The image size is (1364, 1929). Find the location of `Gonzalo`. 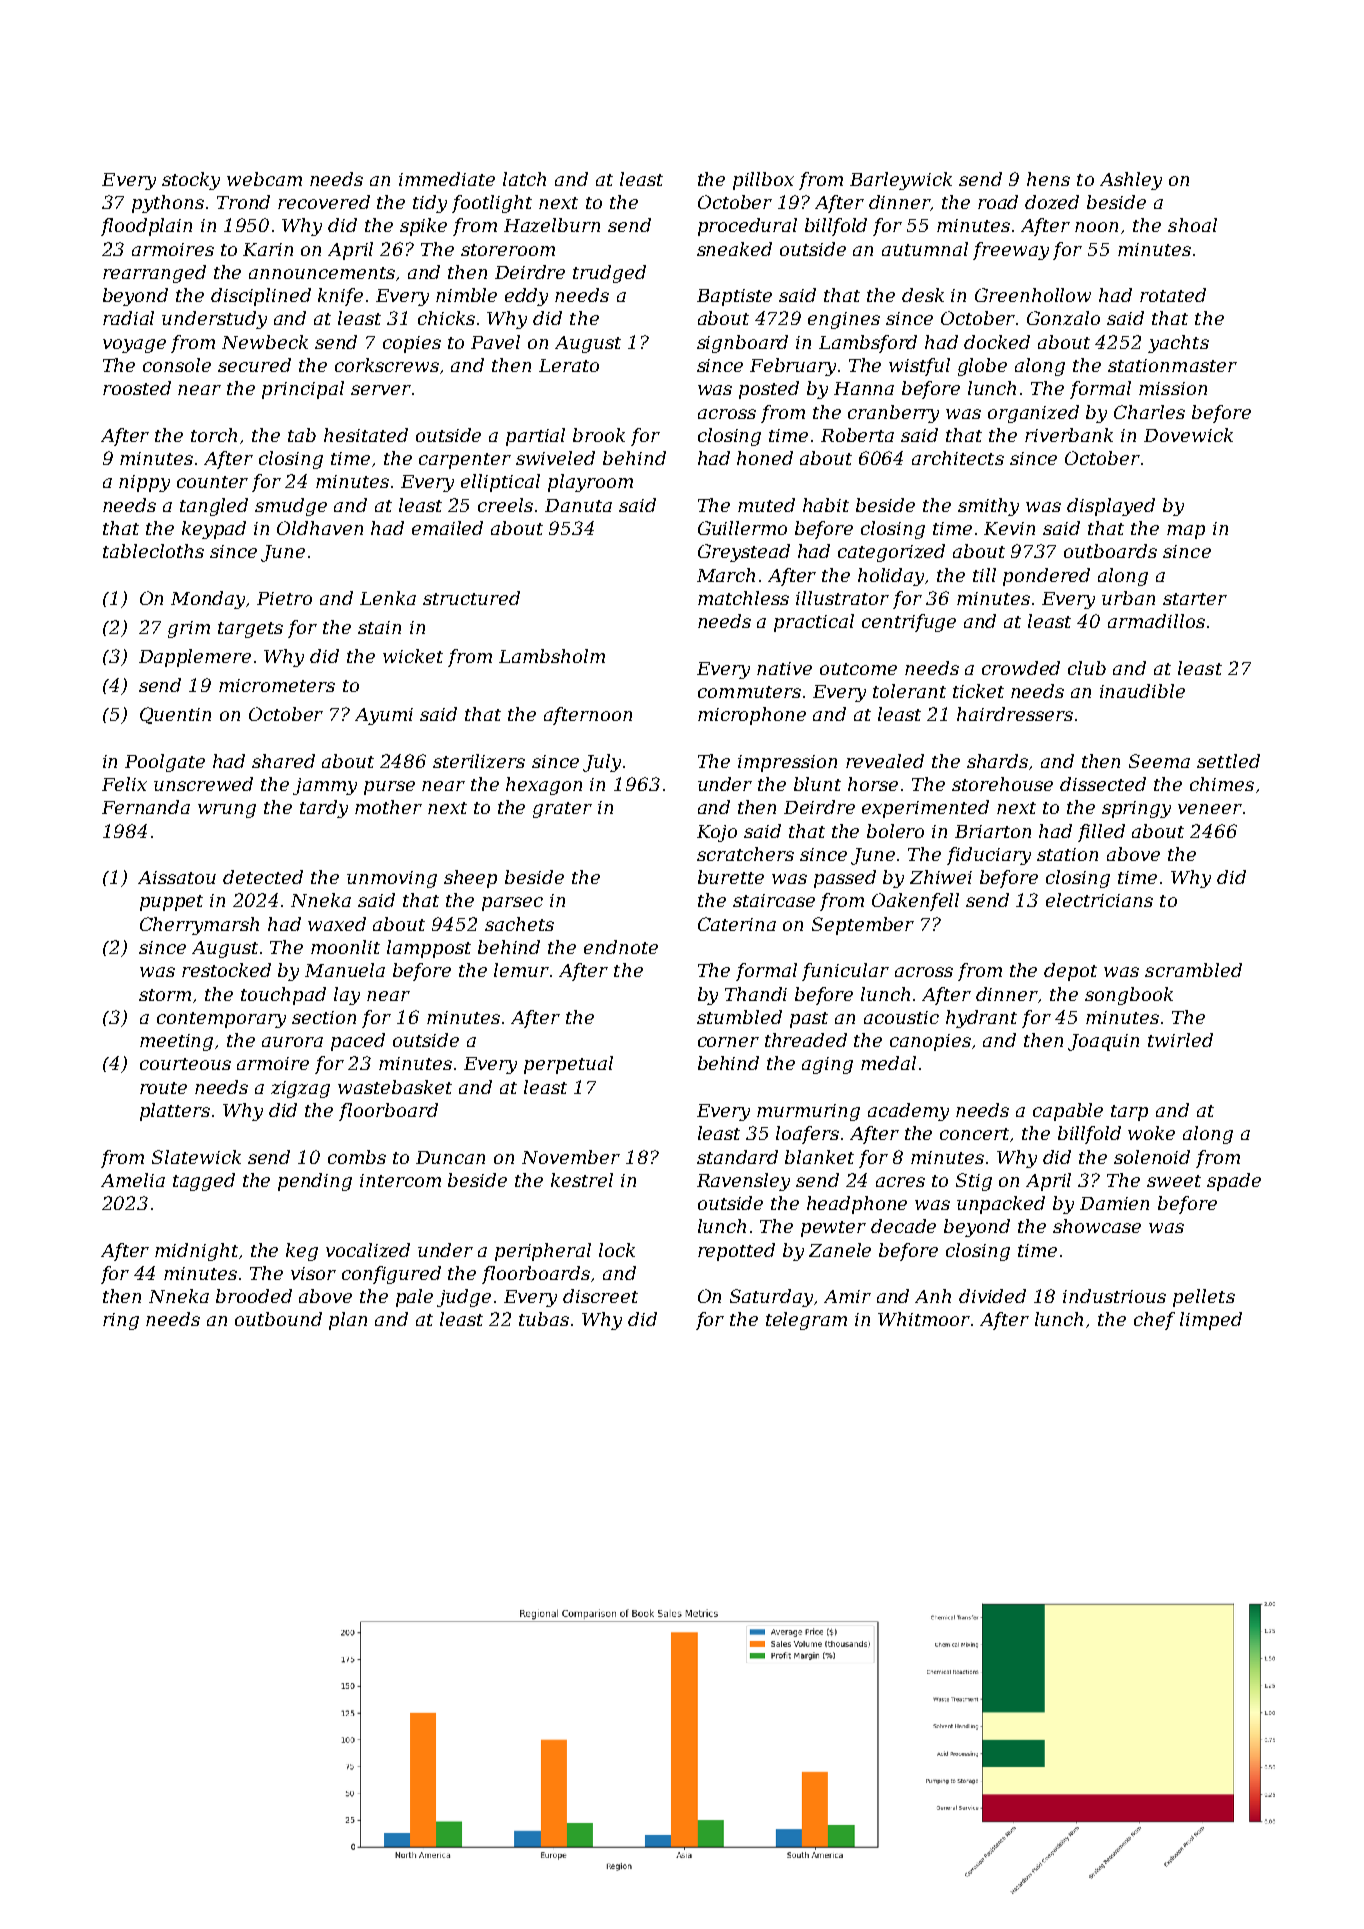

Gonzalo is located at coordinates (1063, 318).
